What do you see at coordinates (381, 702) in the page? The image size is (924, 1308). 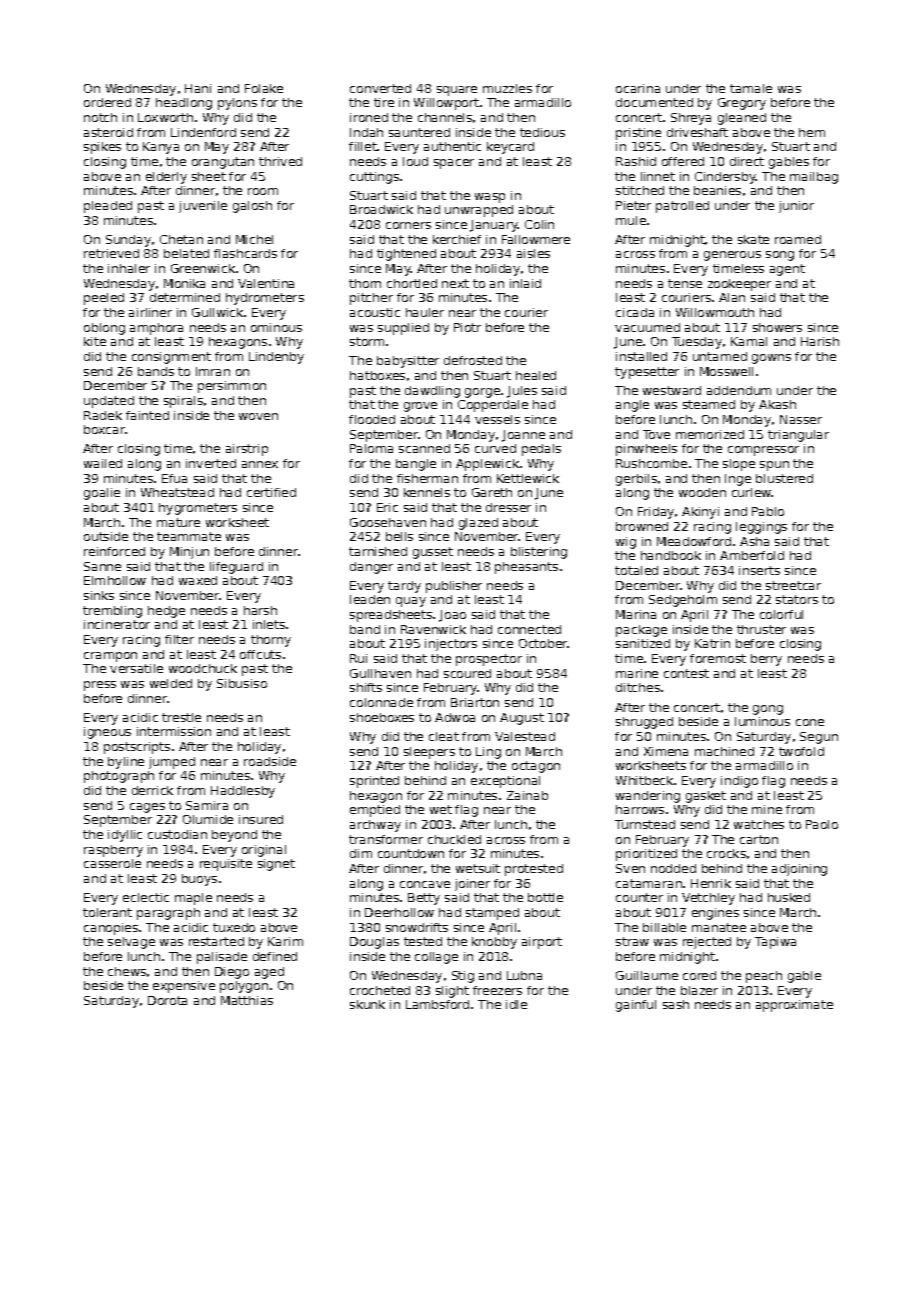 I see `colonnade` at bounding box center [381, 702].
